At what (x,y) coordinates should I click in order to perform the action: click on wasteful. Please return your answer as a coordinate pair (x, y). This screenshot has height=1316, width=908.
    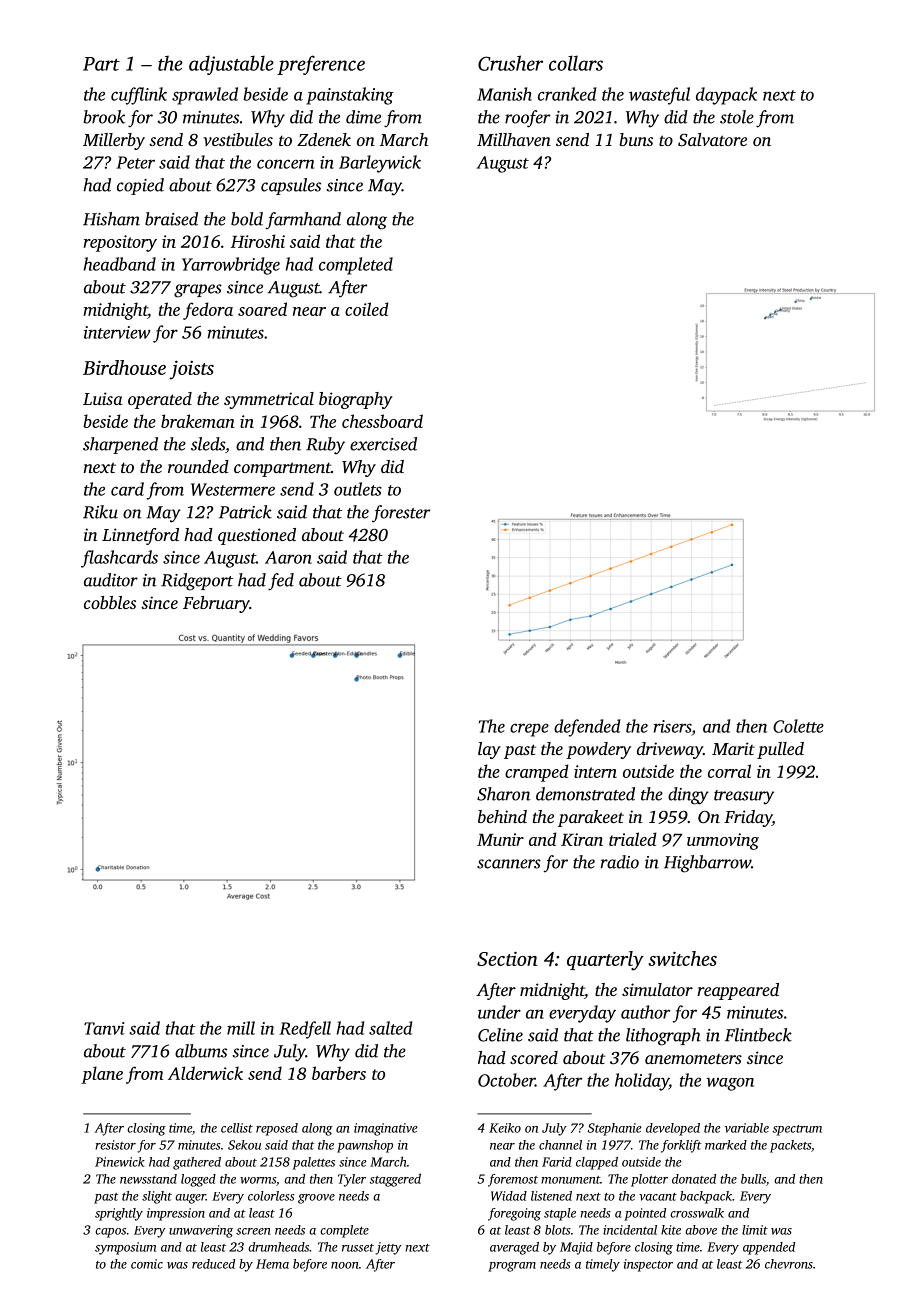
    Looking at the image, I should click on (659, 96).
